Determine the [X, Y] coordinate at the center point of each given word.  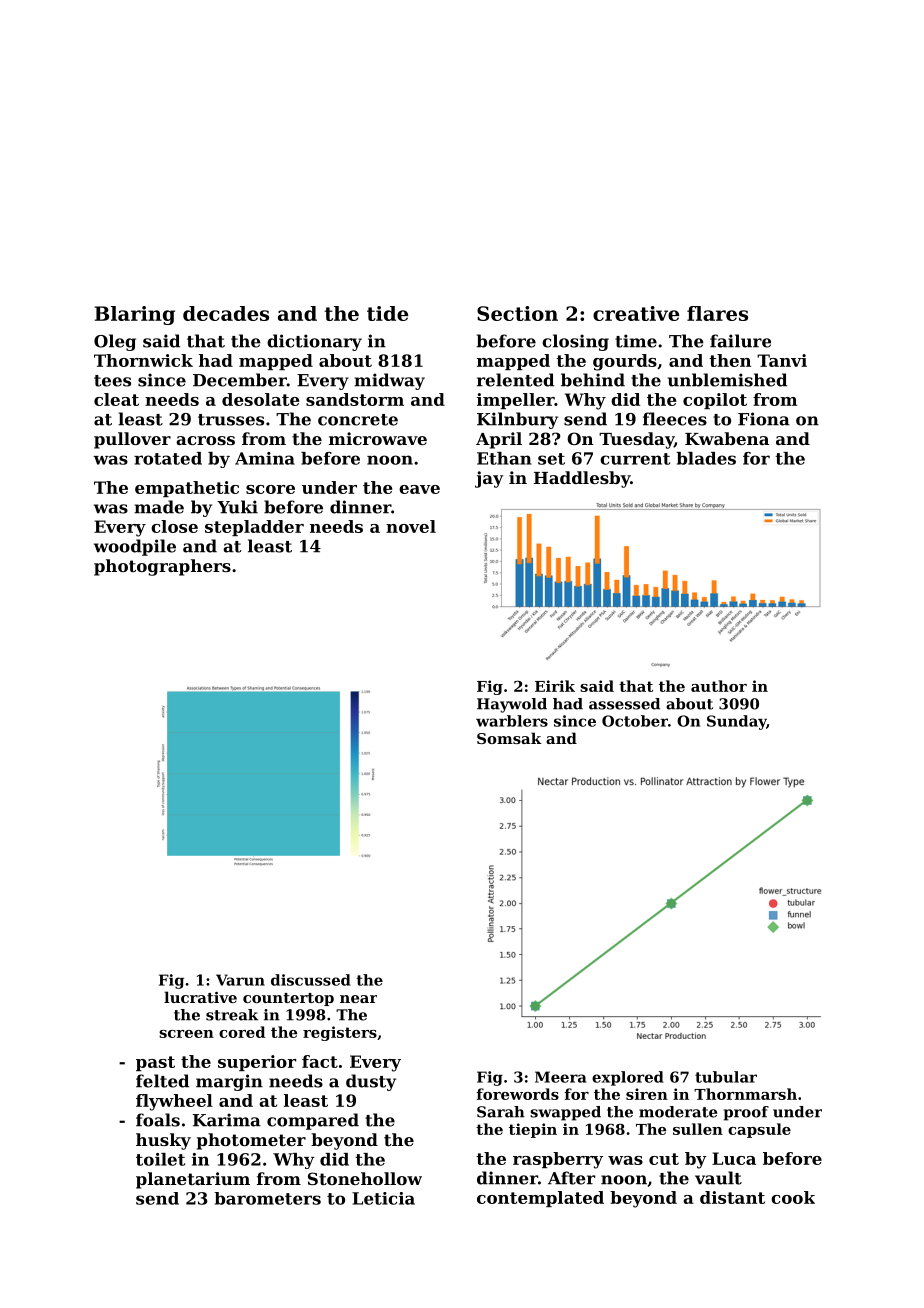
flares [717, 313]
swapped [565, 1113]
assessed [624, 704]
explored [628, 1078]
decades [226, 313]
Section [517, 313]
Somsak [509, 738]
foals [158, 1120]
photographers [162, 567]
